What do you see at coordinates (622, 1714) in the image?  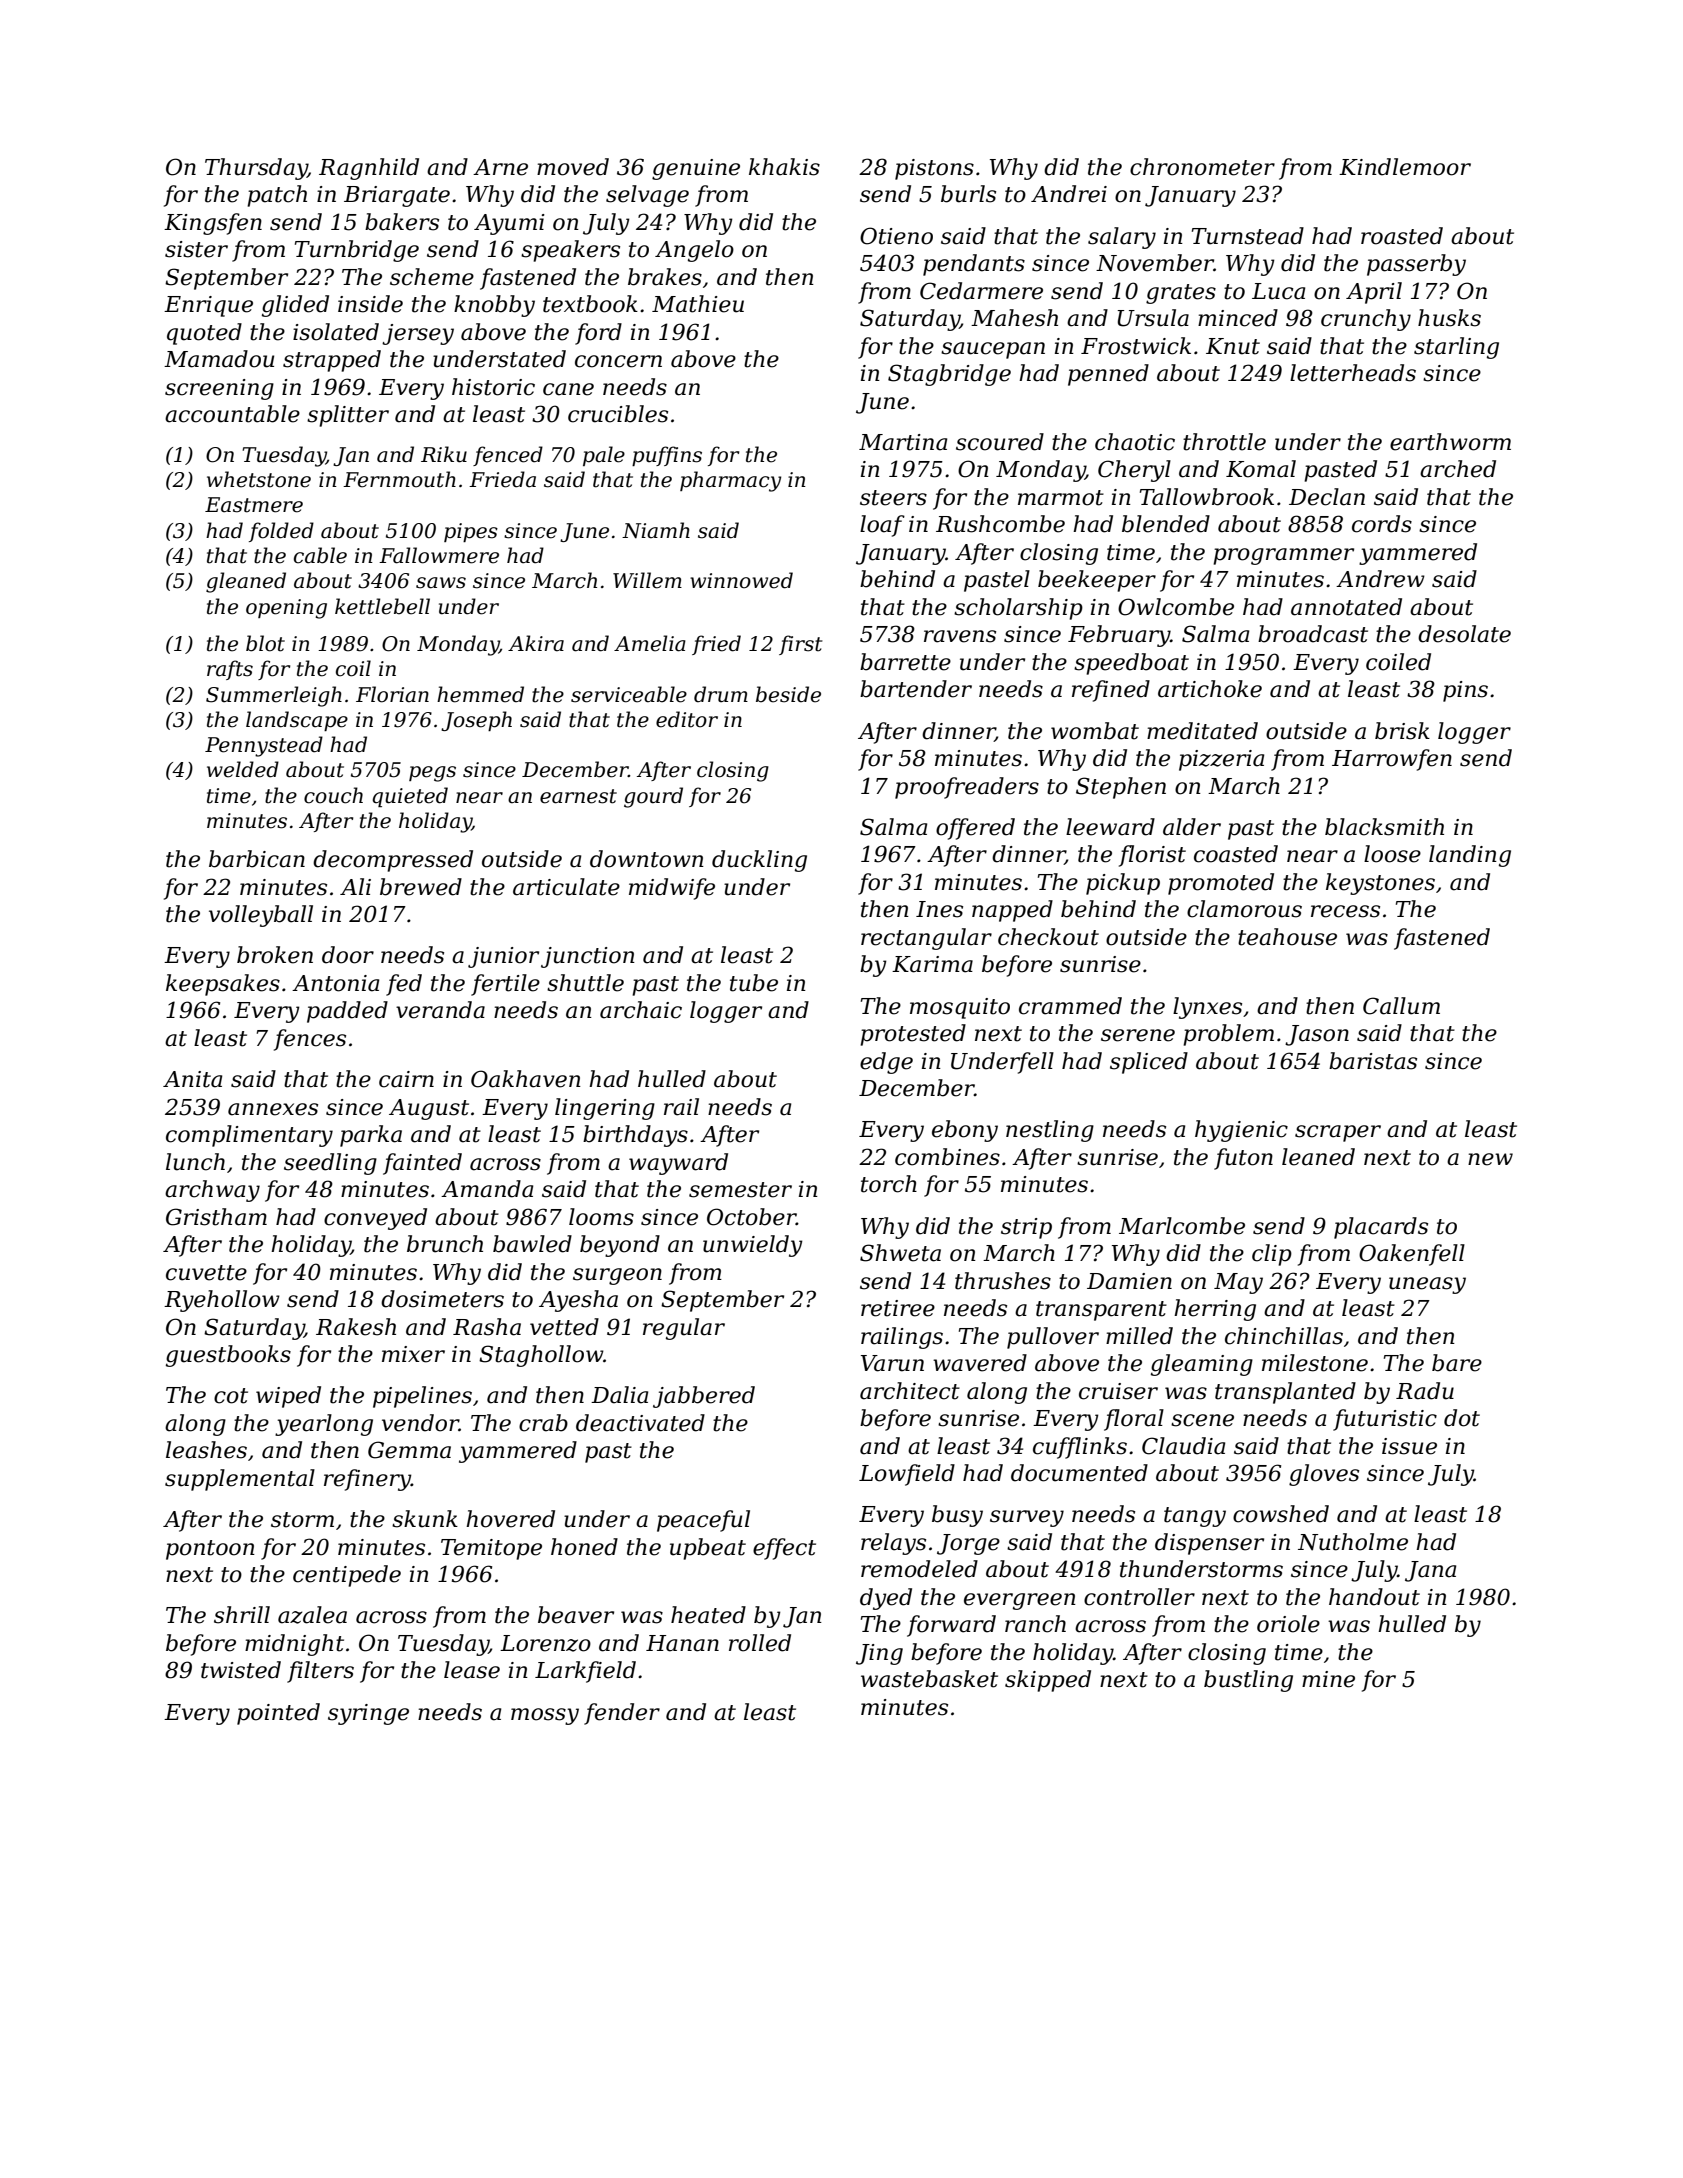 I see `fender` at bounding box center [622, 1714].
